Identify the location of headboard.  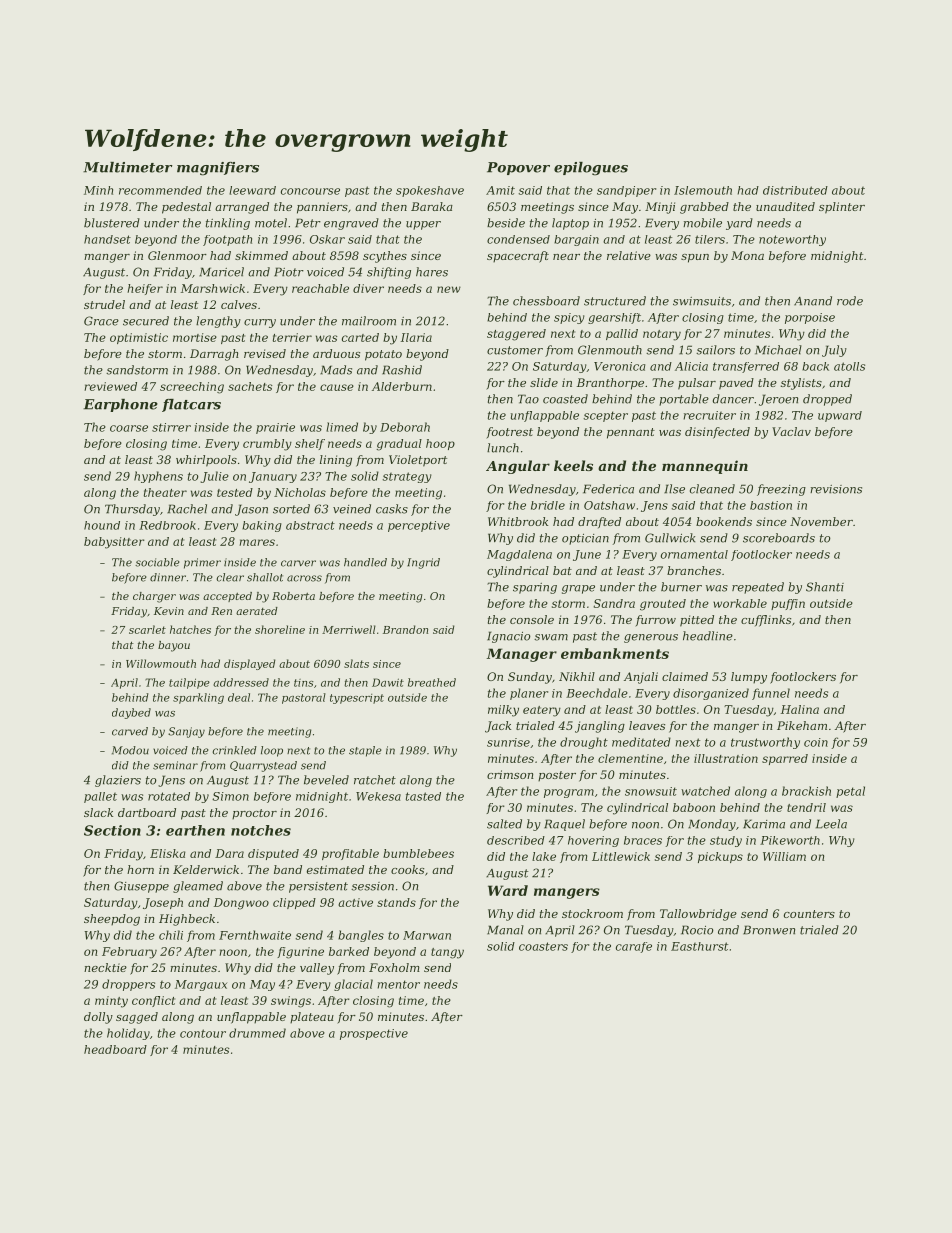
(115, 1049).
